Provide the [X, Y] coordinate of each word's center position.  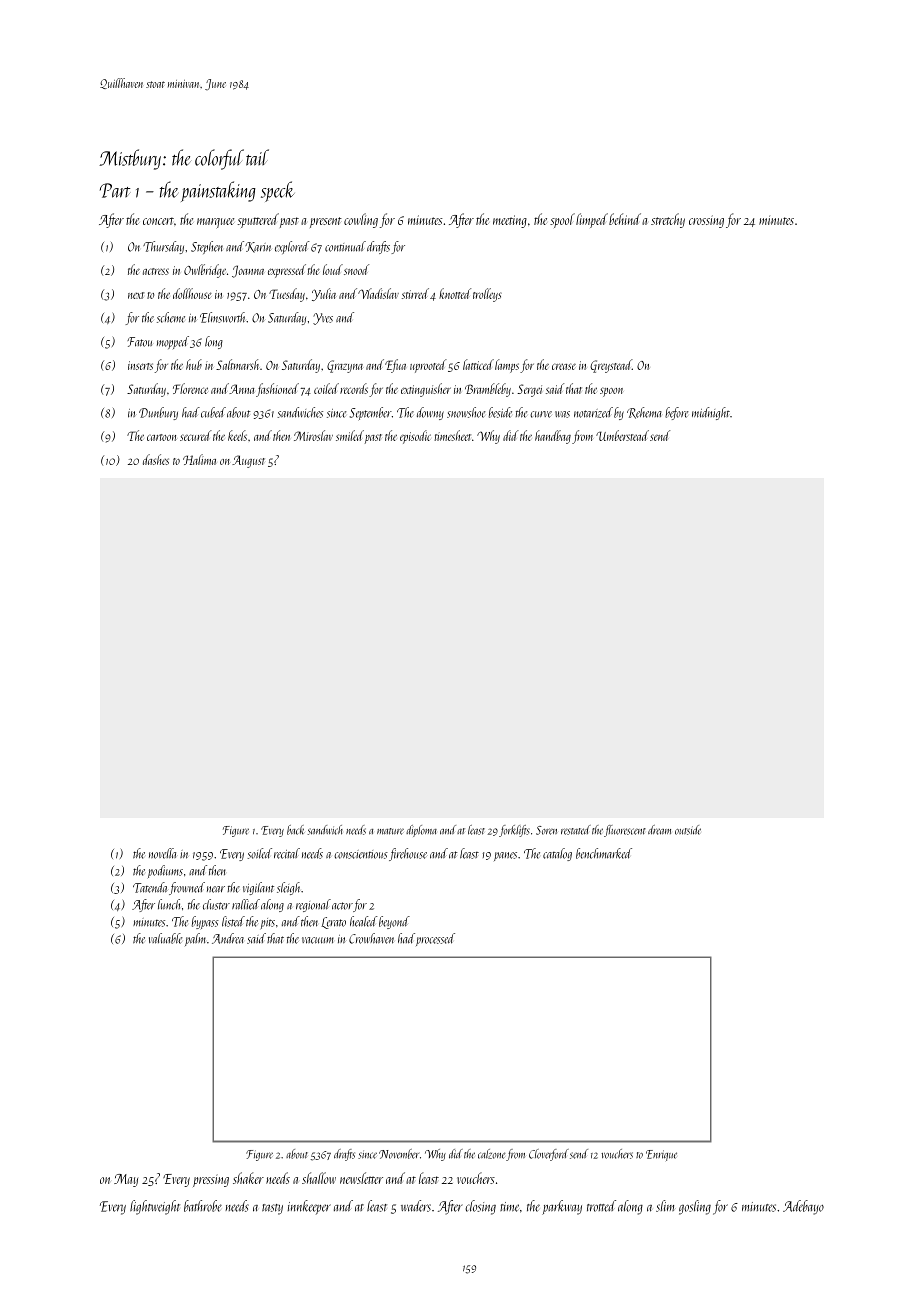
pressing [211, 1180]
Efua [395, 366]
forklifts [514, 831]
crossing [706, 221]
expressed [287, 271]
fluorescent [625, 831]
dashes [156, 459]
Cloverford [549, 1155]
